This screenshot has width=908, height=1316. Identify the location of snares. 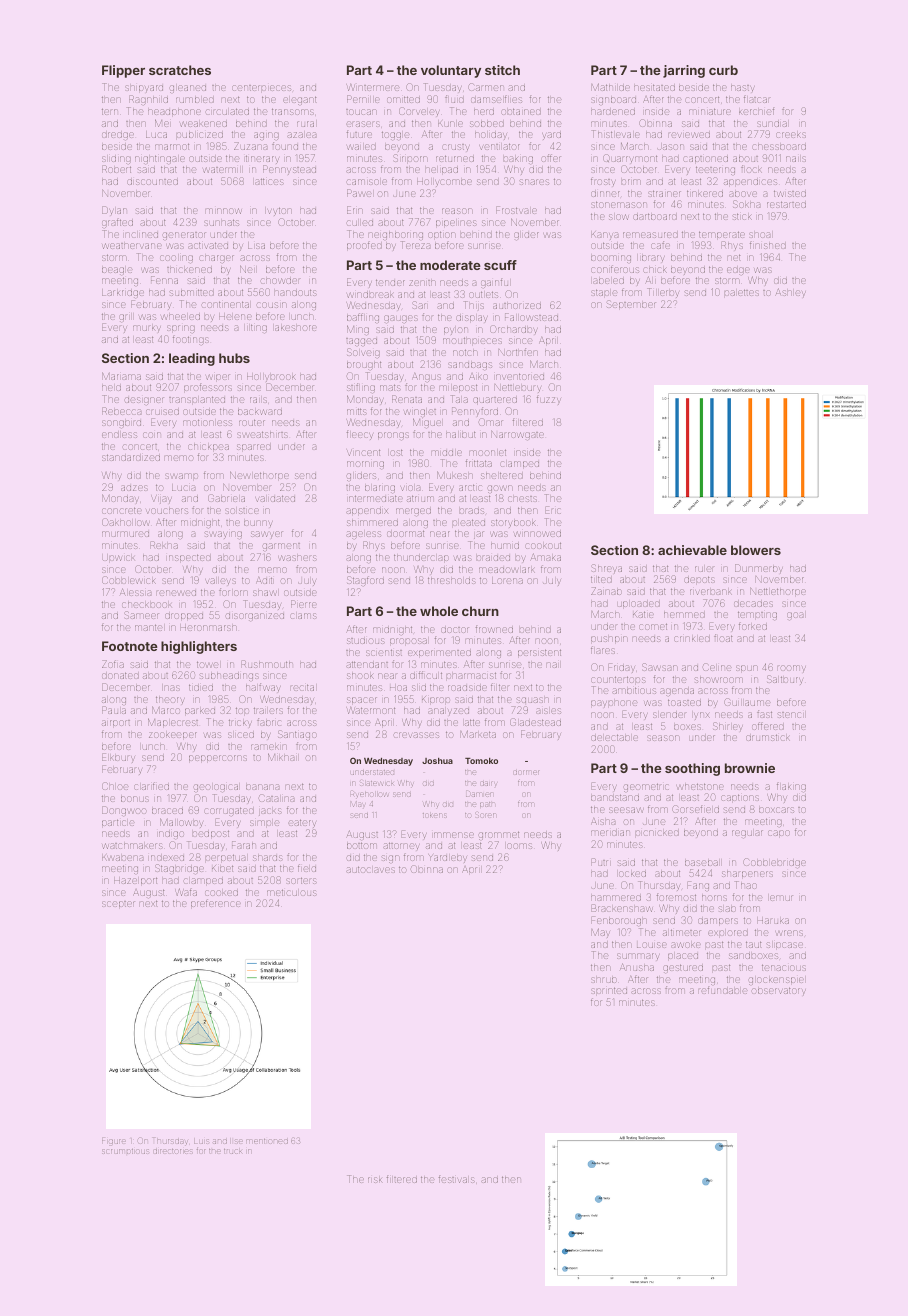
(534, 182).
